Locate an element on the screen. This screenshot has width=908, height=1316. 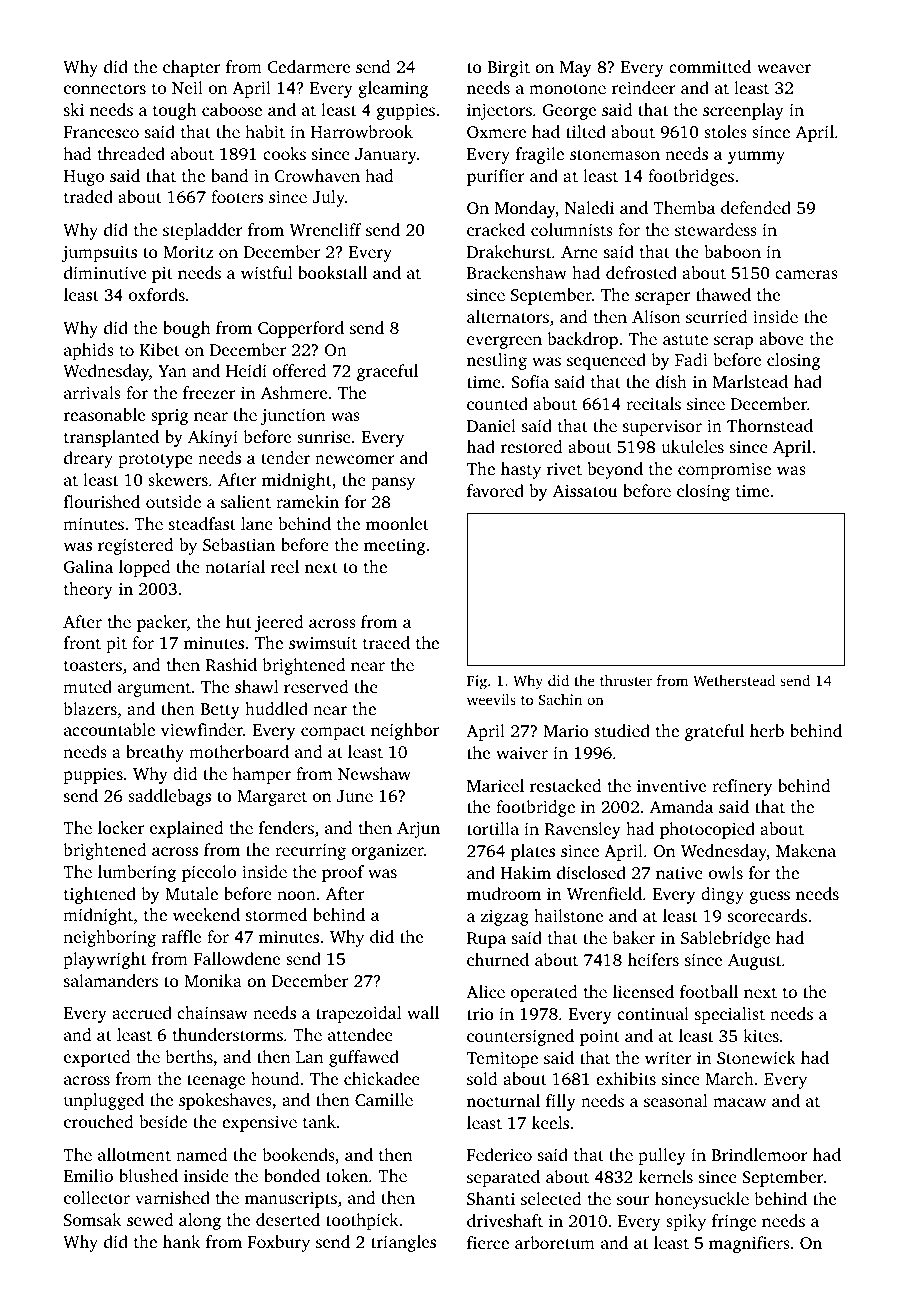
Sofia is located at coordinates (530, 381).
